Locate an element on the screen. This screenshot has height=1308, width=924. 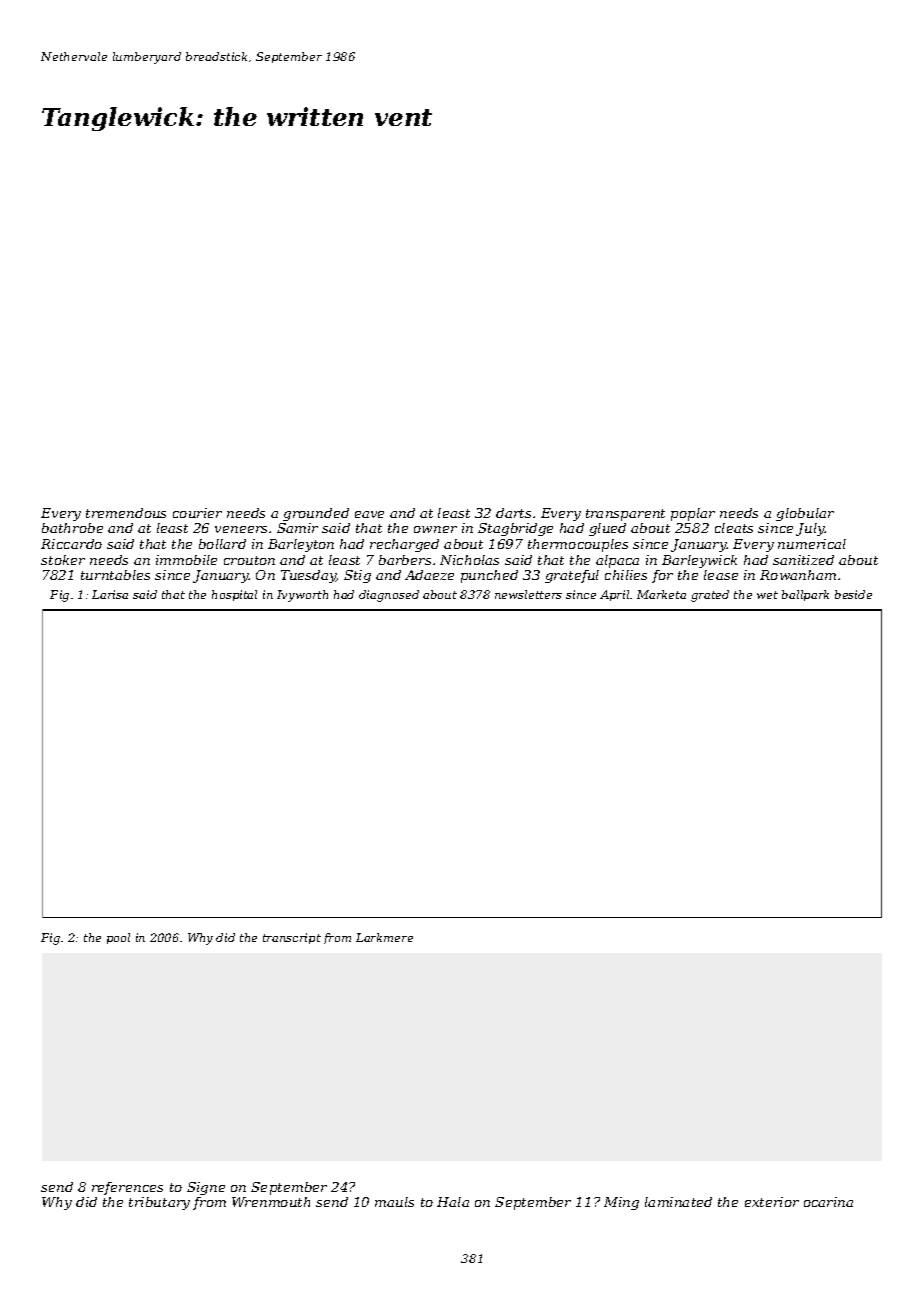
diagnosed is located at coordinates (389, 596).
